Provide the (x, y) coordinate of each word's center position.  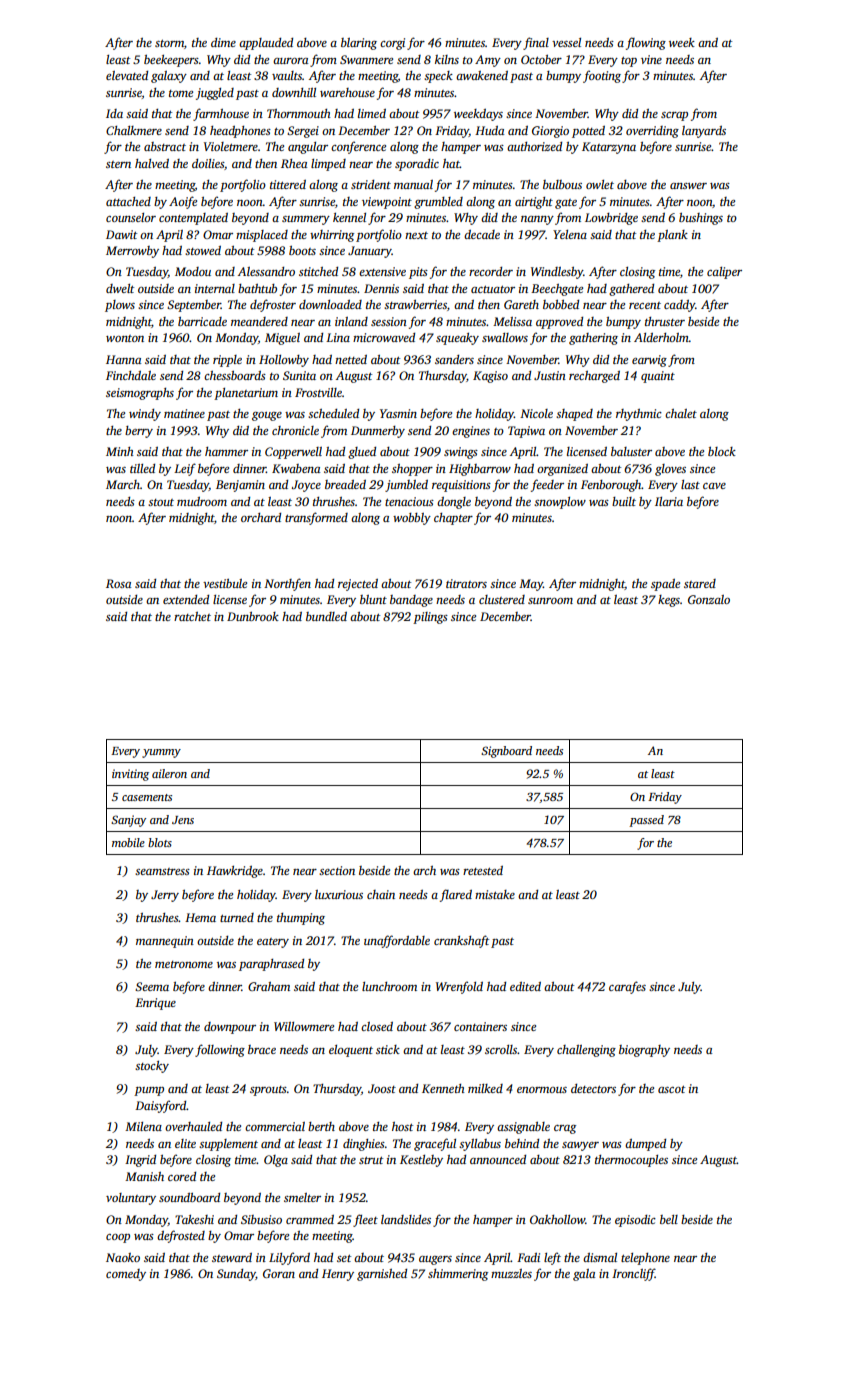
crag (565, 1129)
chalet (681, 413)
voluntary (131, 1199)
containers (480, 1026)
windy (145, 415)
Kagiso (490, 377)
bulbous (562, 184)
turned (237, 917)
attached (128, 201)
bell (669, 1219)
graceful (435, 1144)
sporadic (417, 165)
